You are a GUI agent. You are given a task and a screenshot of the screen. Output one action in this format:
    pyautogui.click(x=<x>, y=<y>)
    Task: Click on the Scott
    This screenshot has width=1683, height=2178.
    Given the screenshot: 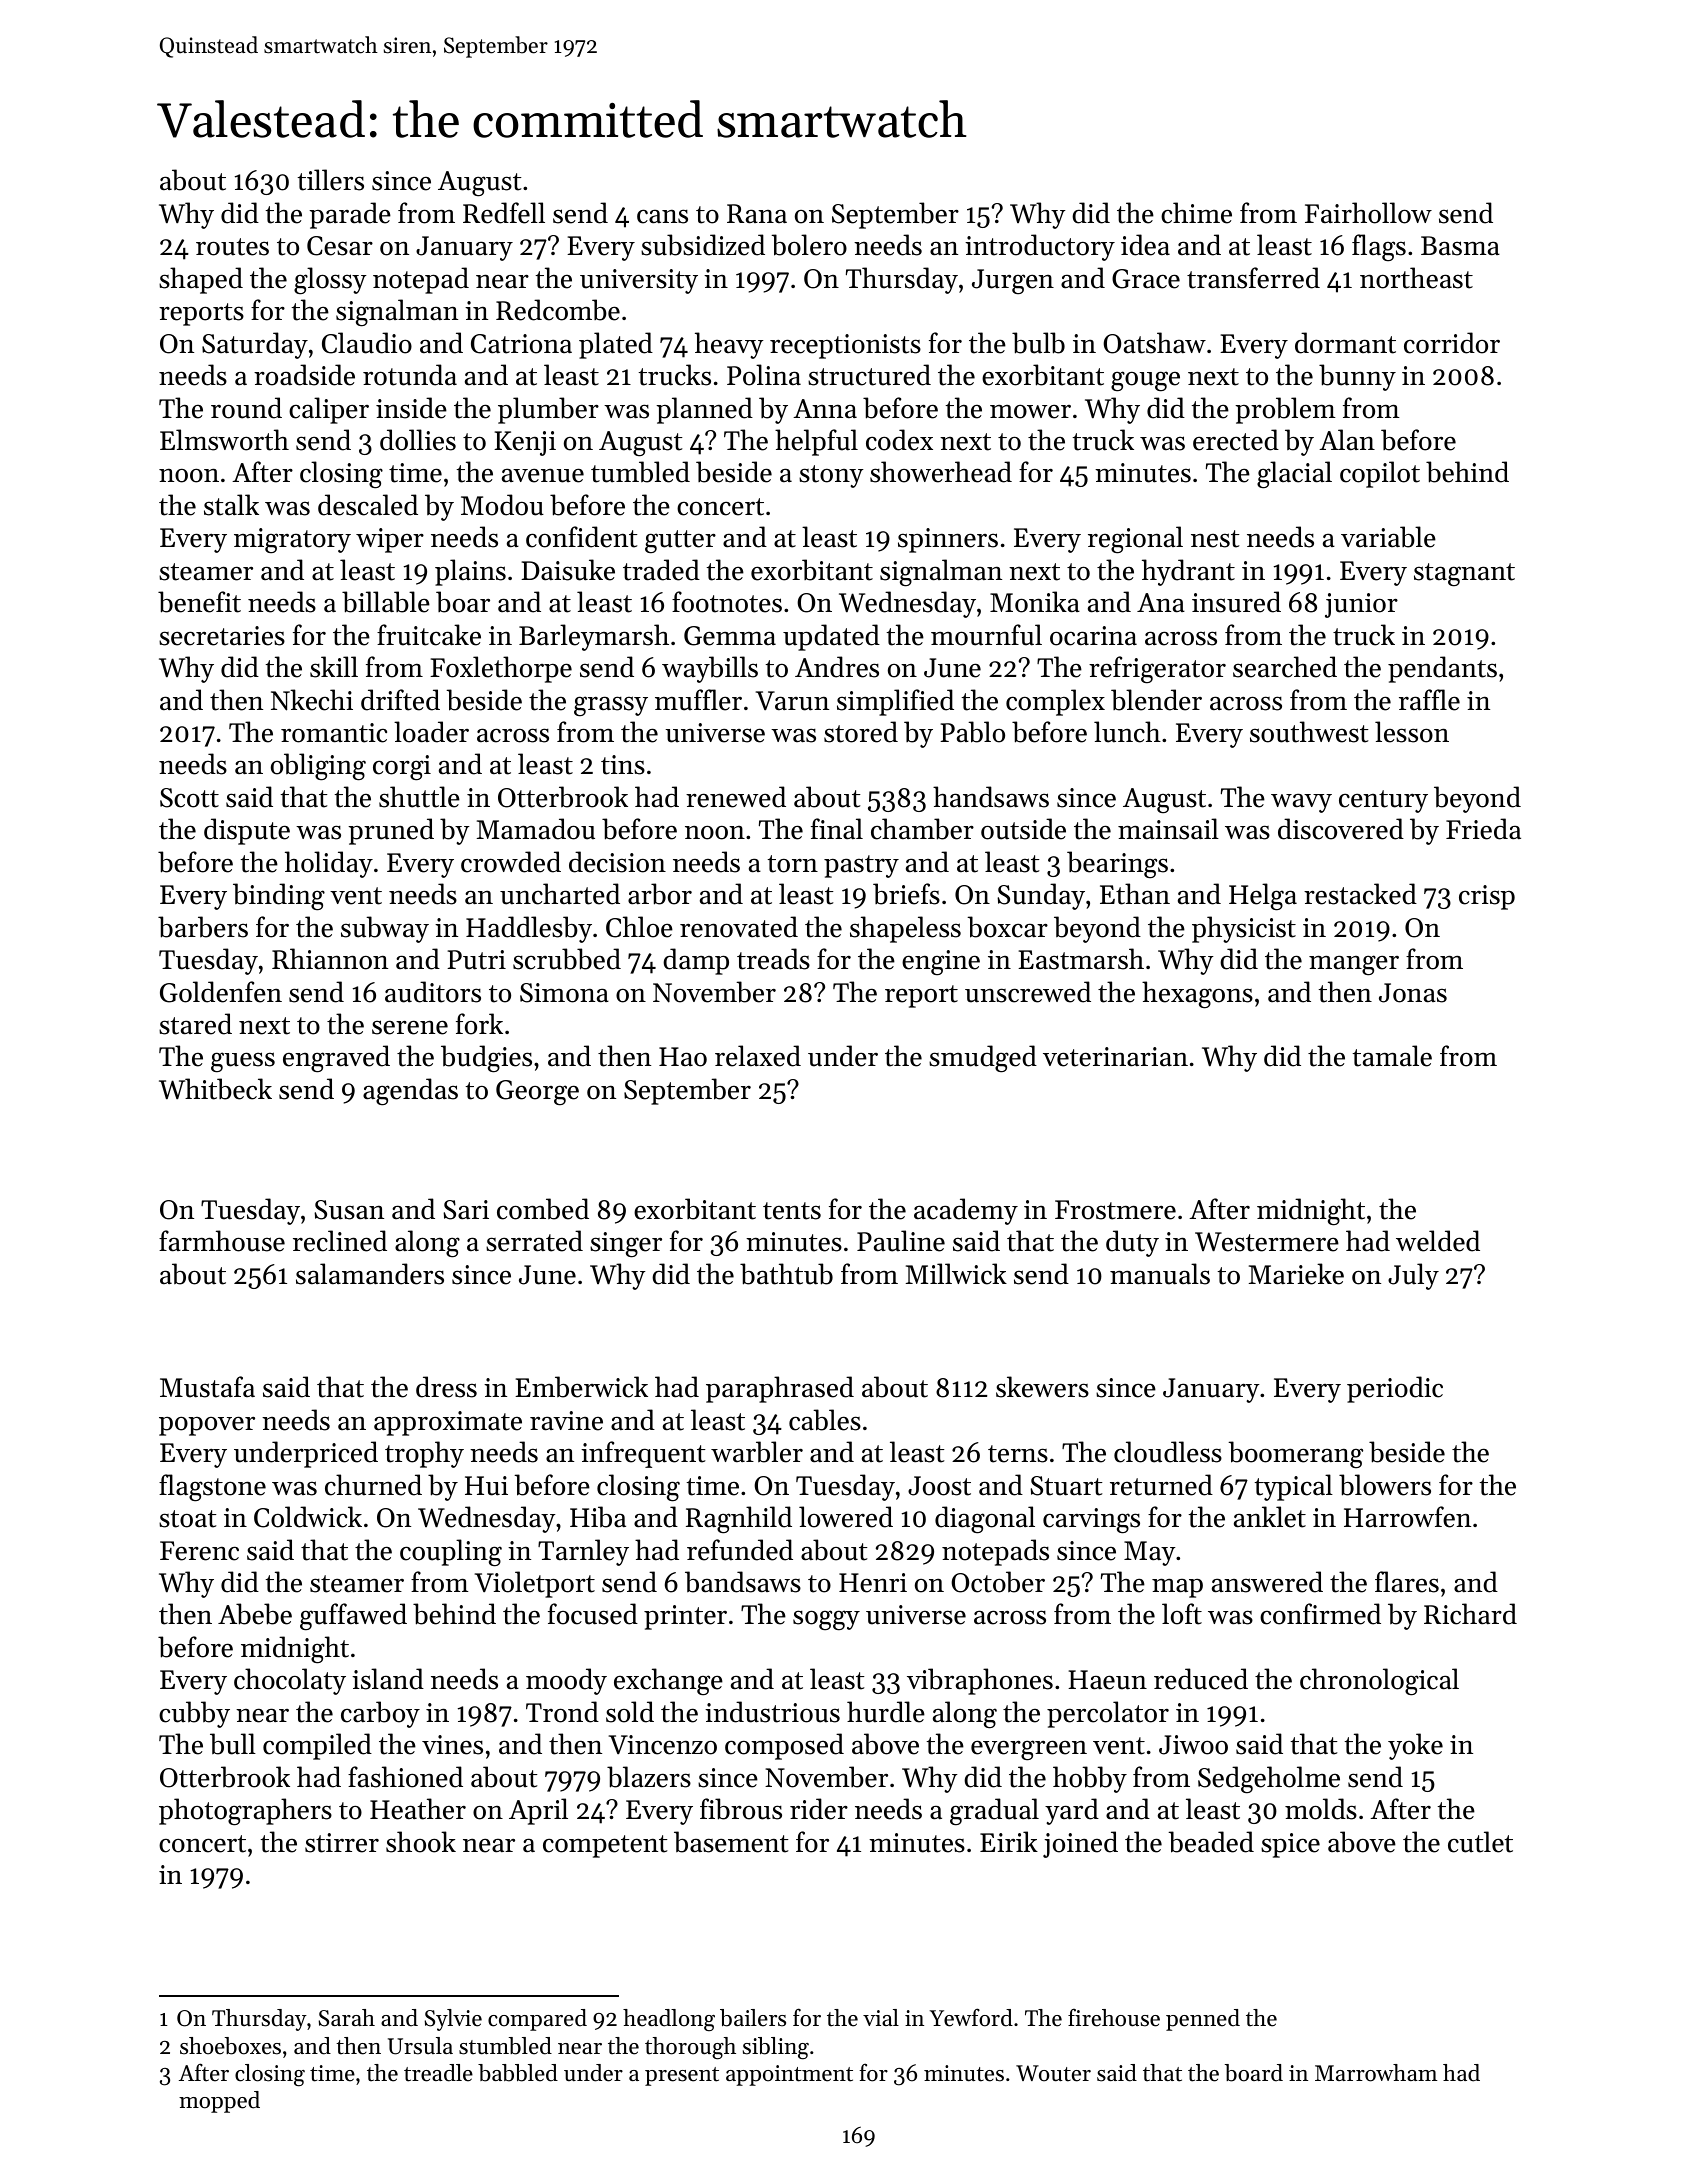 What is the action you would take?
    pyautogui.click(x=189, y=798)
